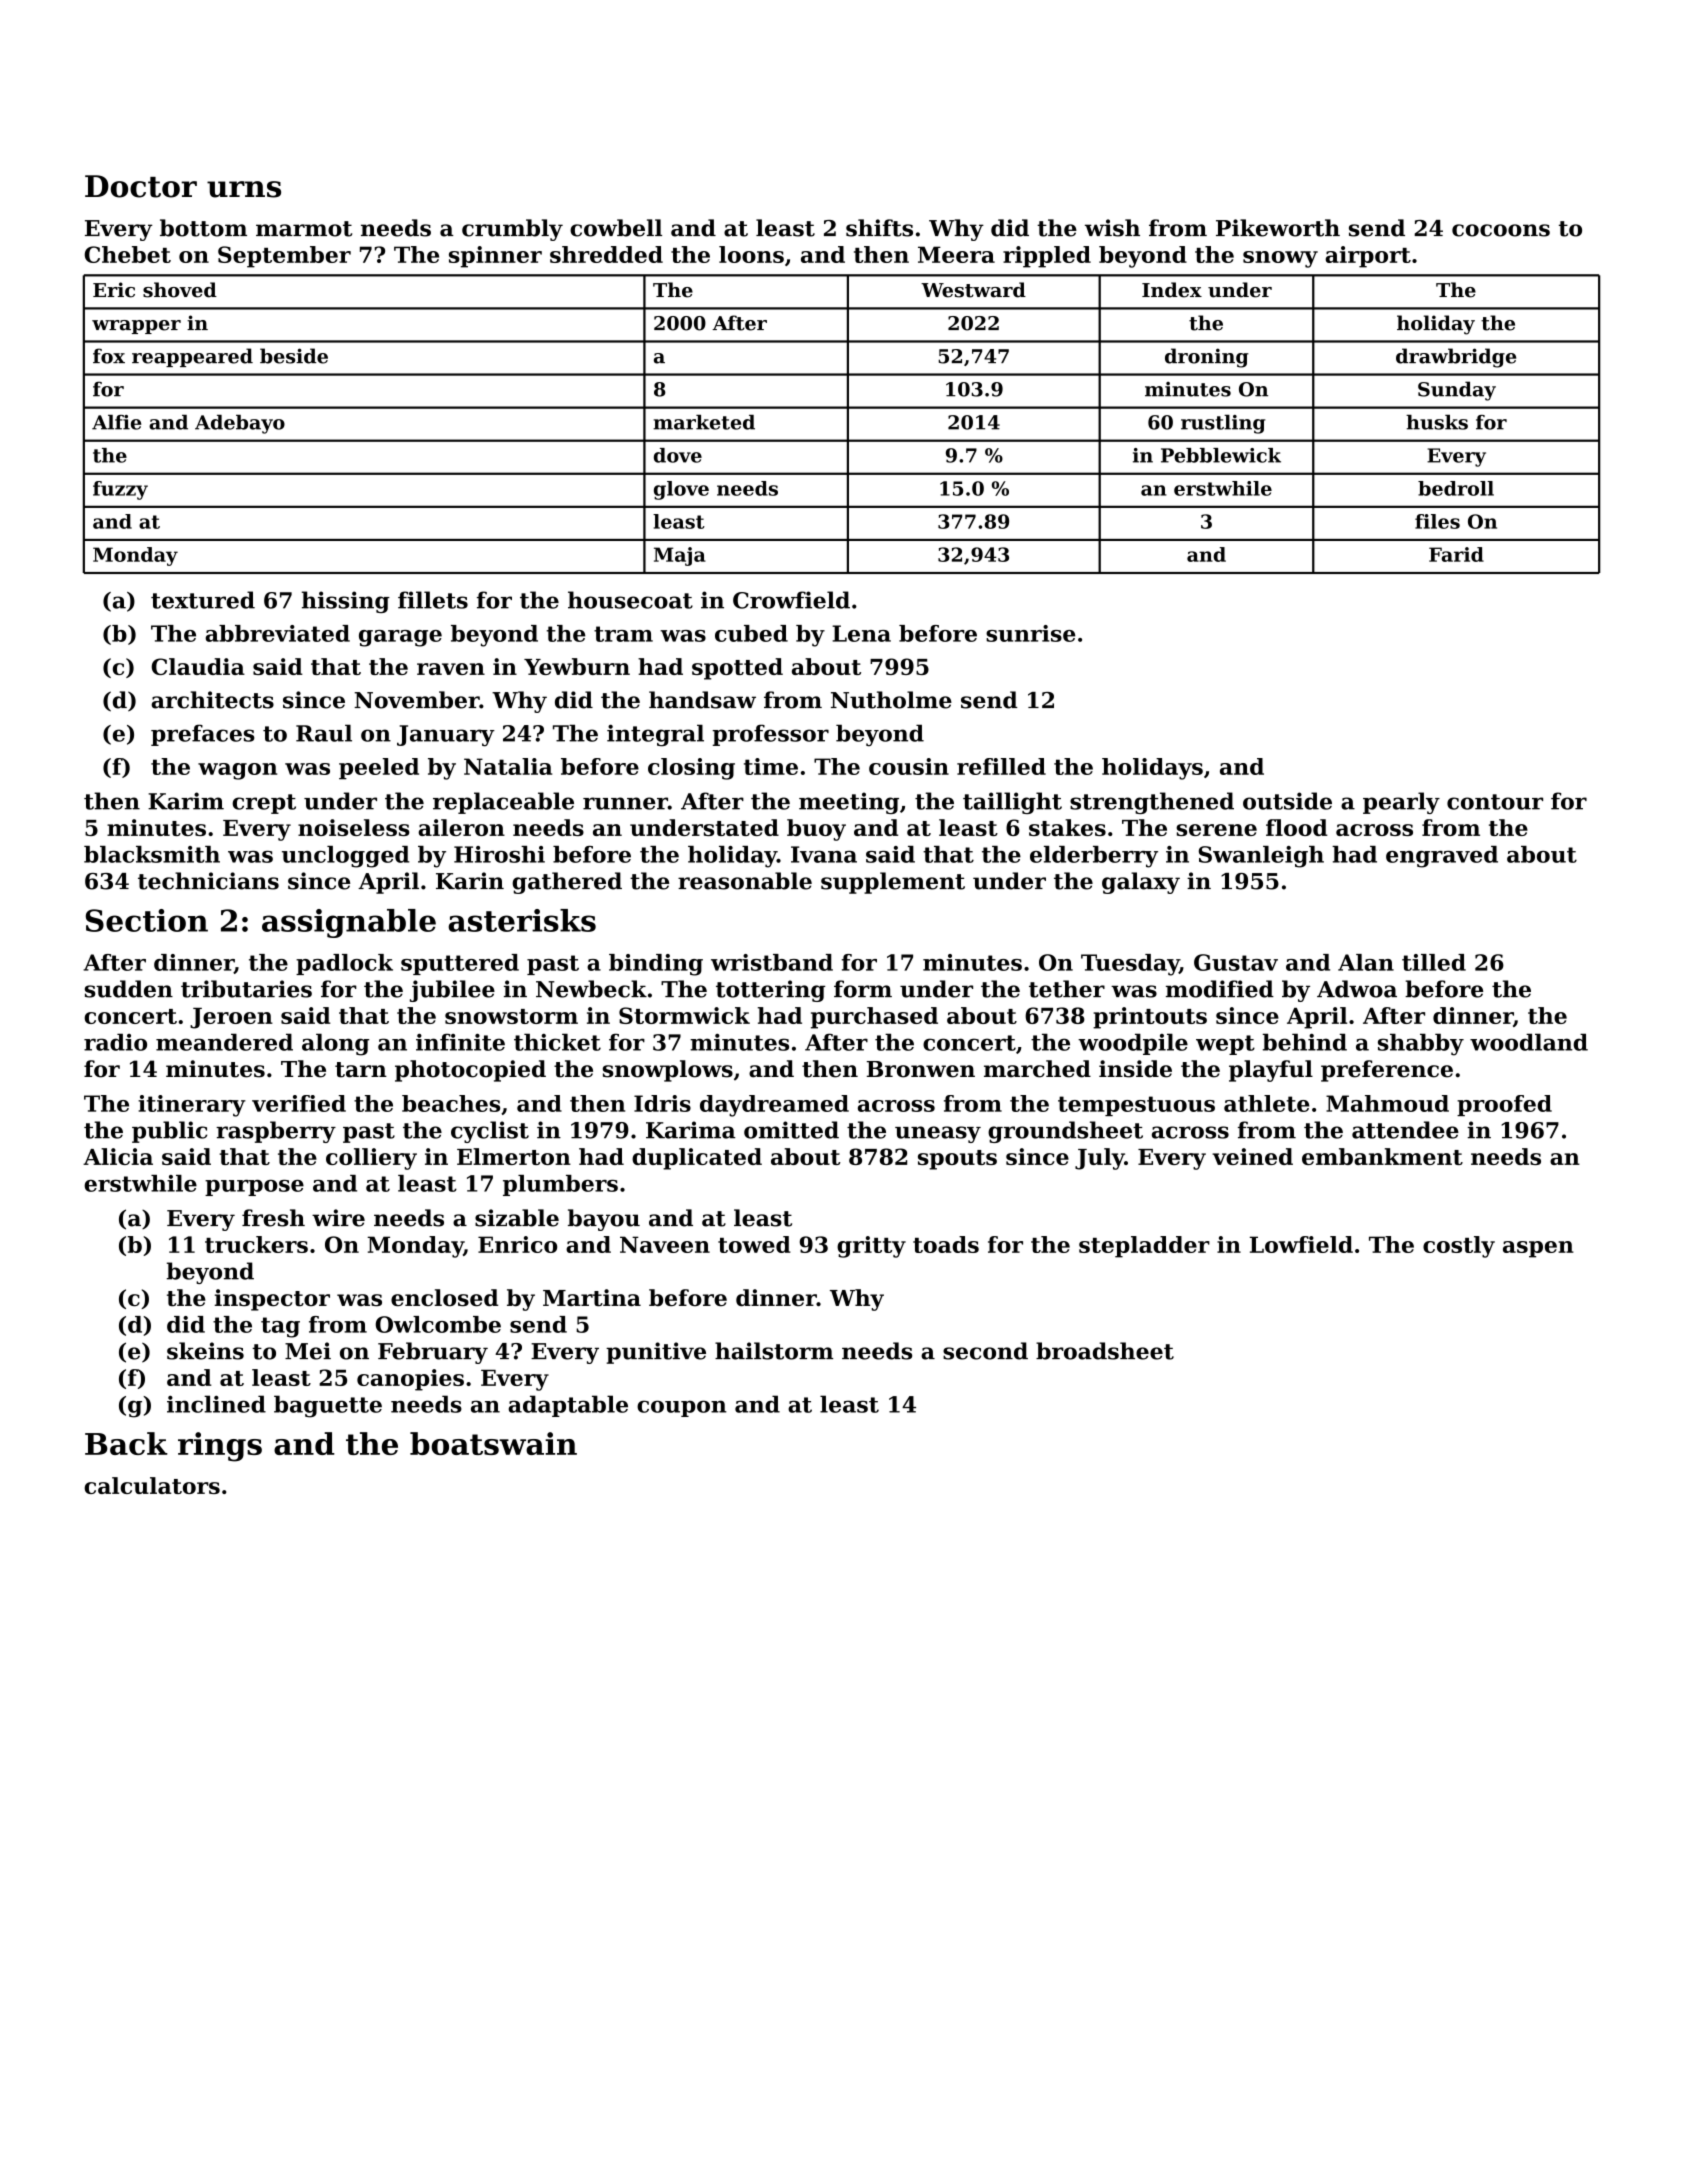  What do you see at coordinates (1225, 1045) in the image?
I see `wept` at bounding box center [1225, 1045].
